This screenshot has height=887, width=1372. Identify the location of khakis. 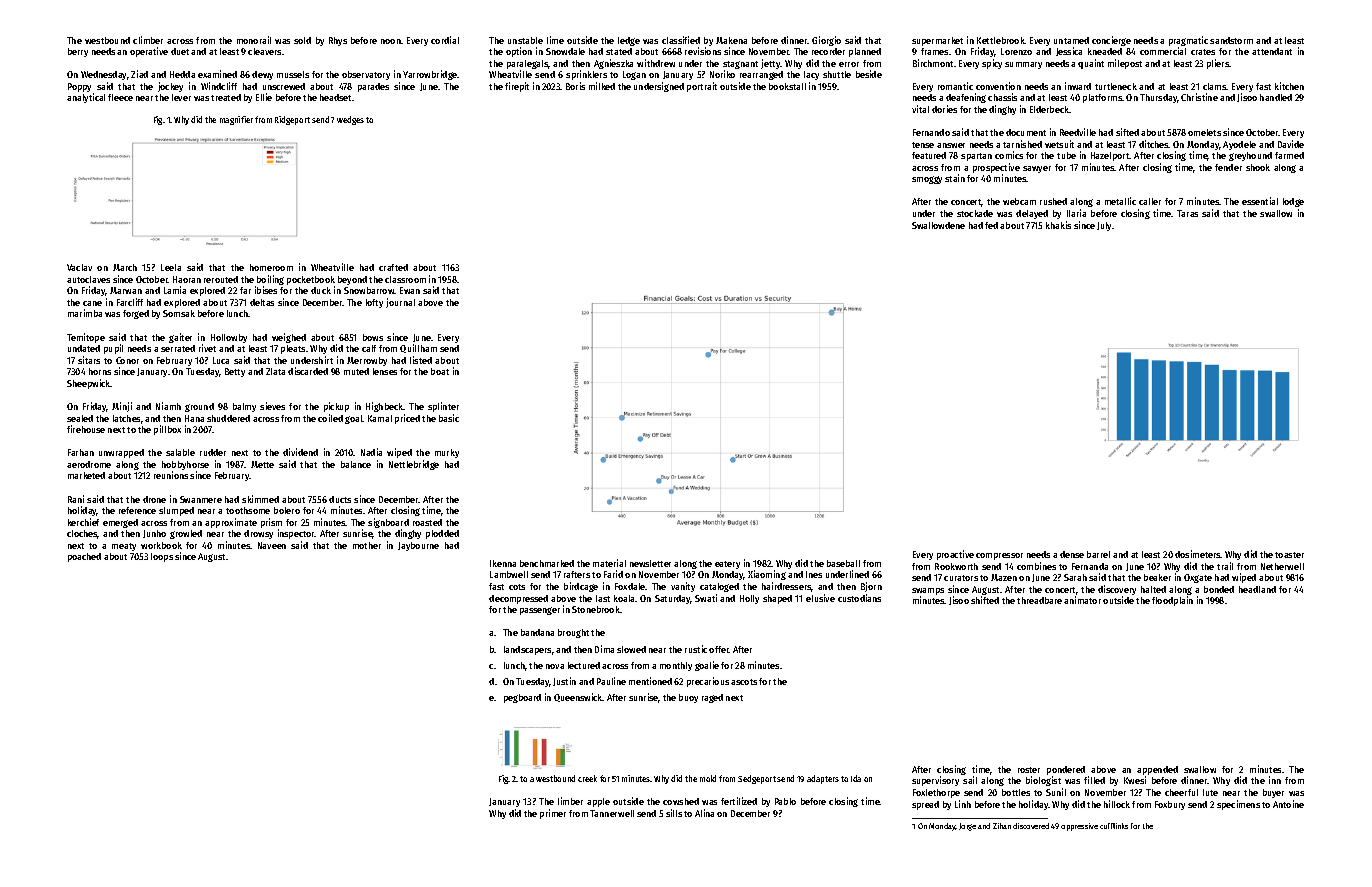
(1058, 225).
